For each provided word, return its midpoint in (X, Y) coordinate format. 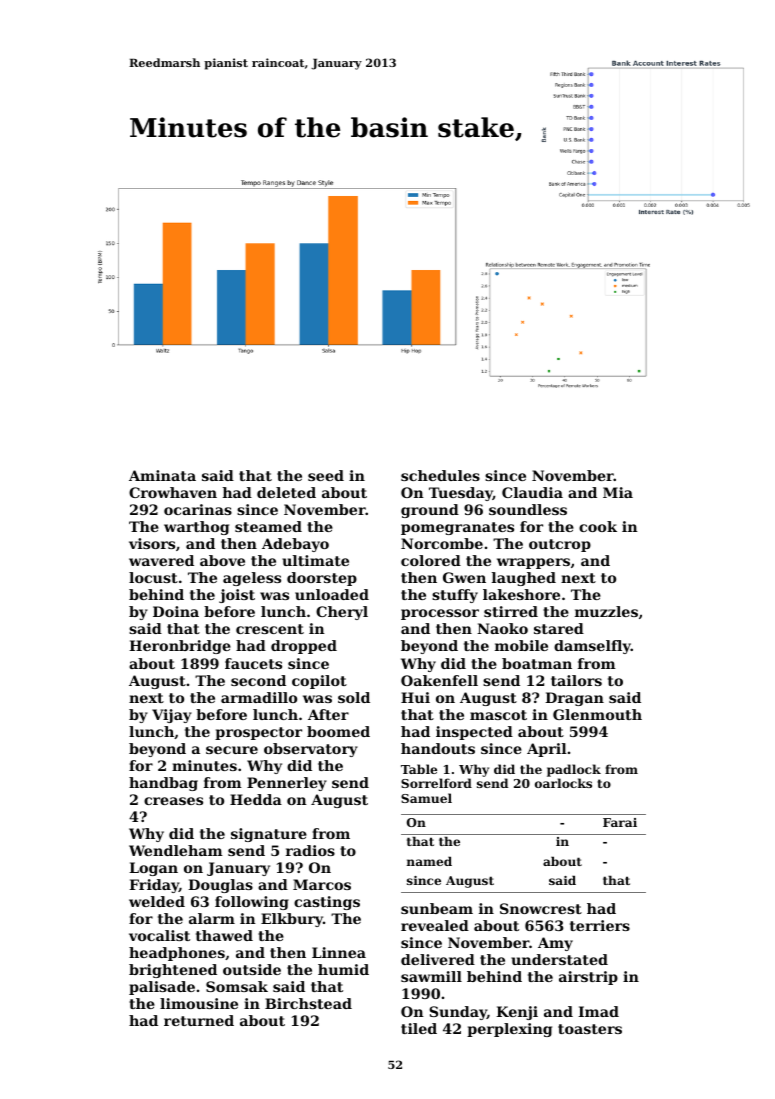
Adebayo (295, 545)
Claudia (532, 492)
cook (598, 526)
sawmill (431, 976)
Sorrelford (436, 783)
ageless (252, 579)
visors (152, 543)
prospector (258, 733)
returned (199, 1020)
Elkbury (292, 920)
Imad (598, 1011)
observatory (311, 750)
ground (430, 511)
